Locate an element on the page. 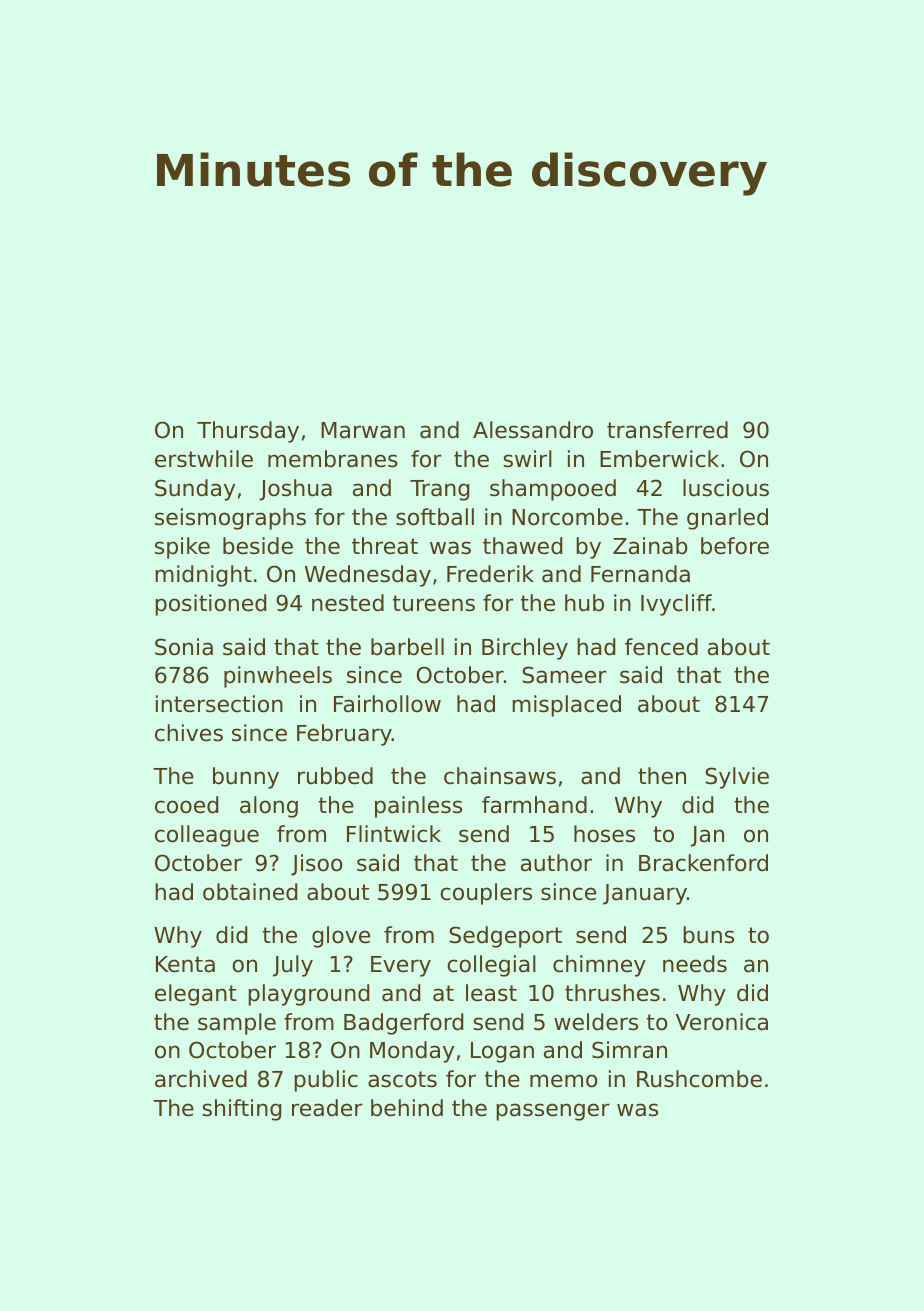 The width and height of the image is (924, 1311). softball is located at coordinates (435, 517).
